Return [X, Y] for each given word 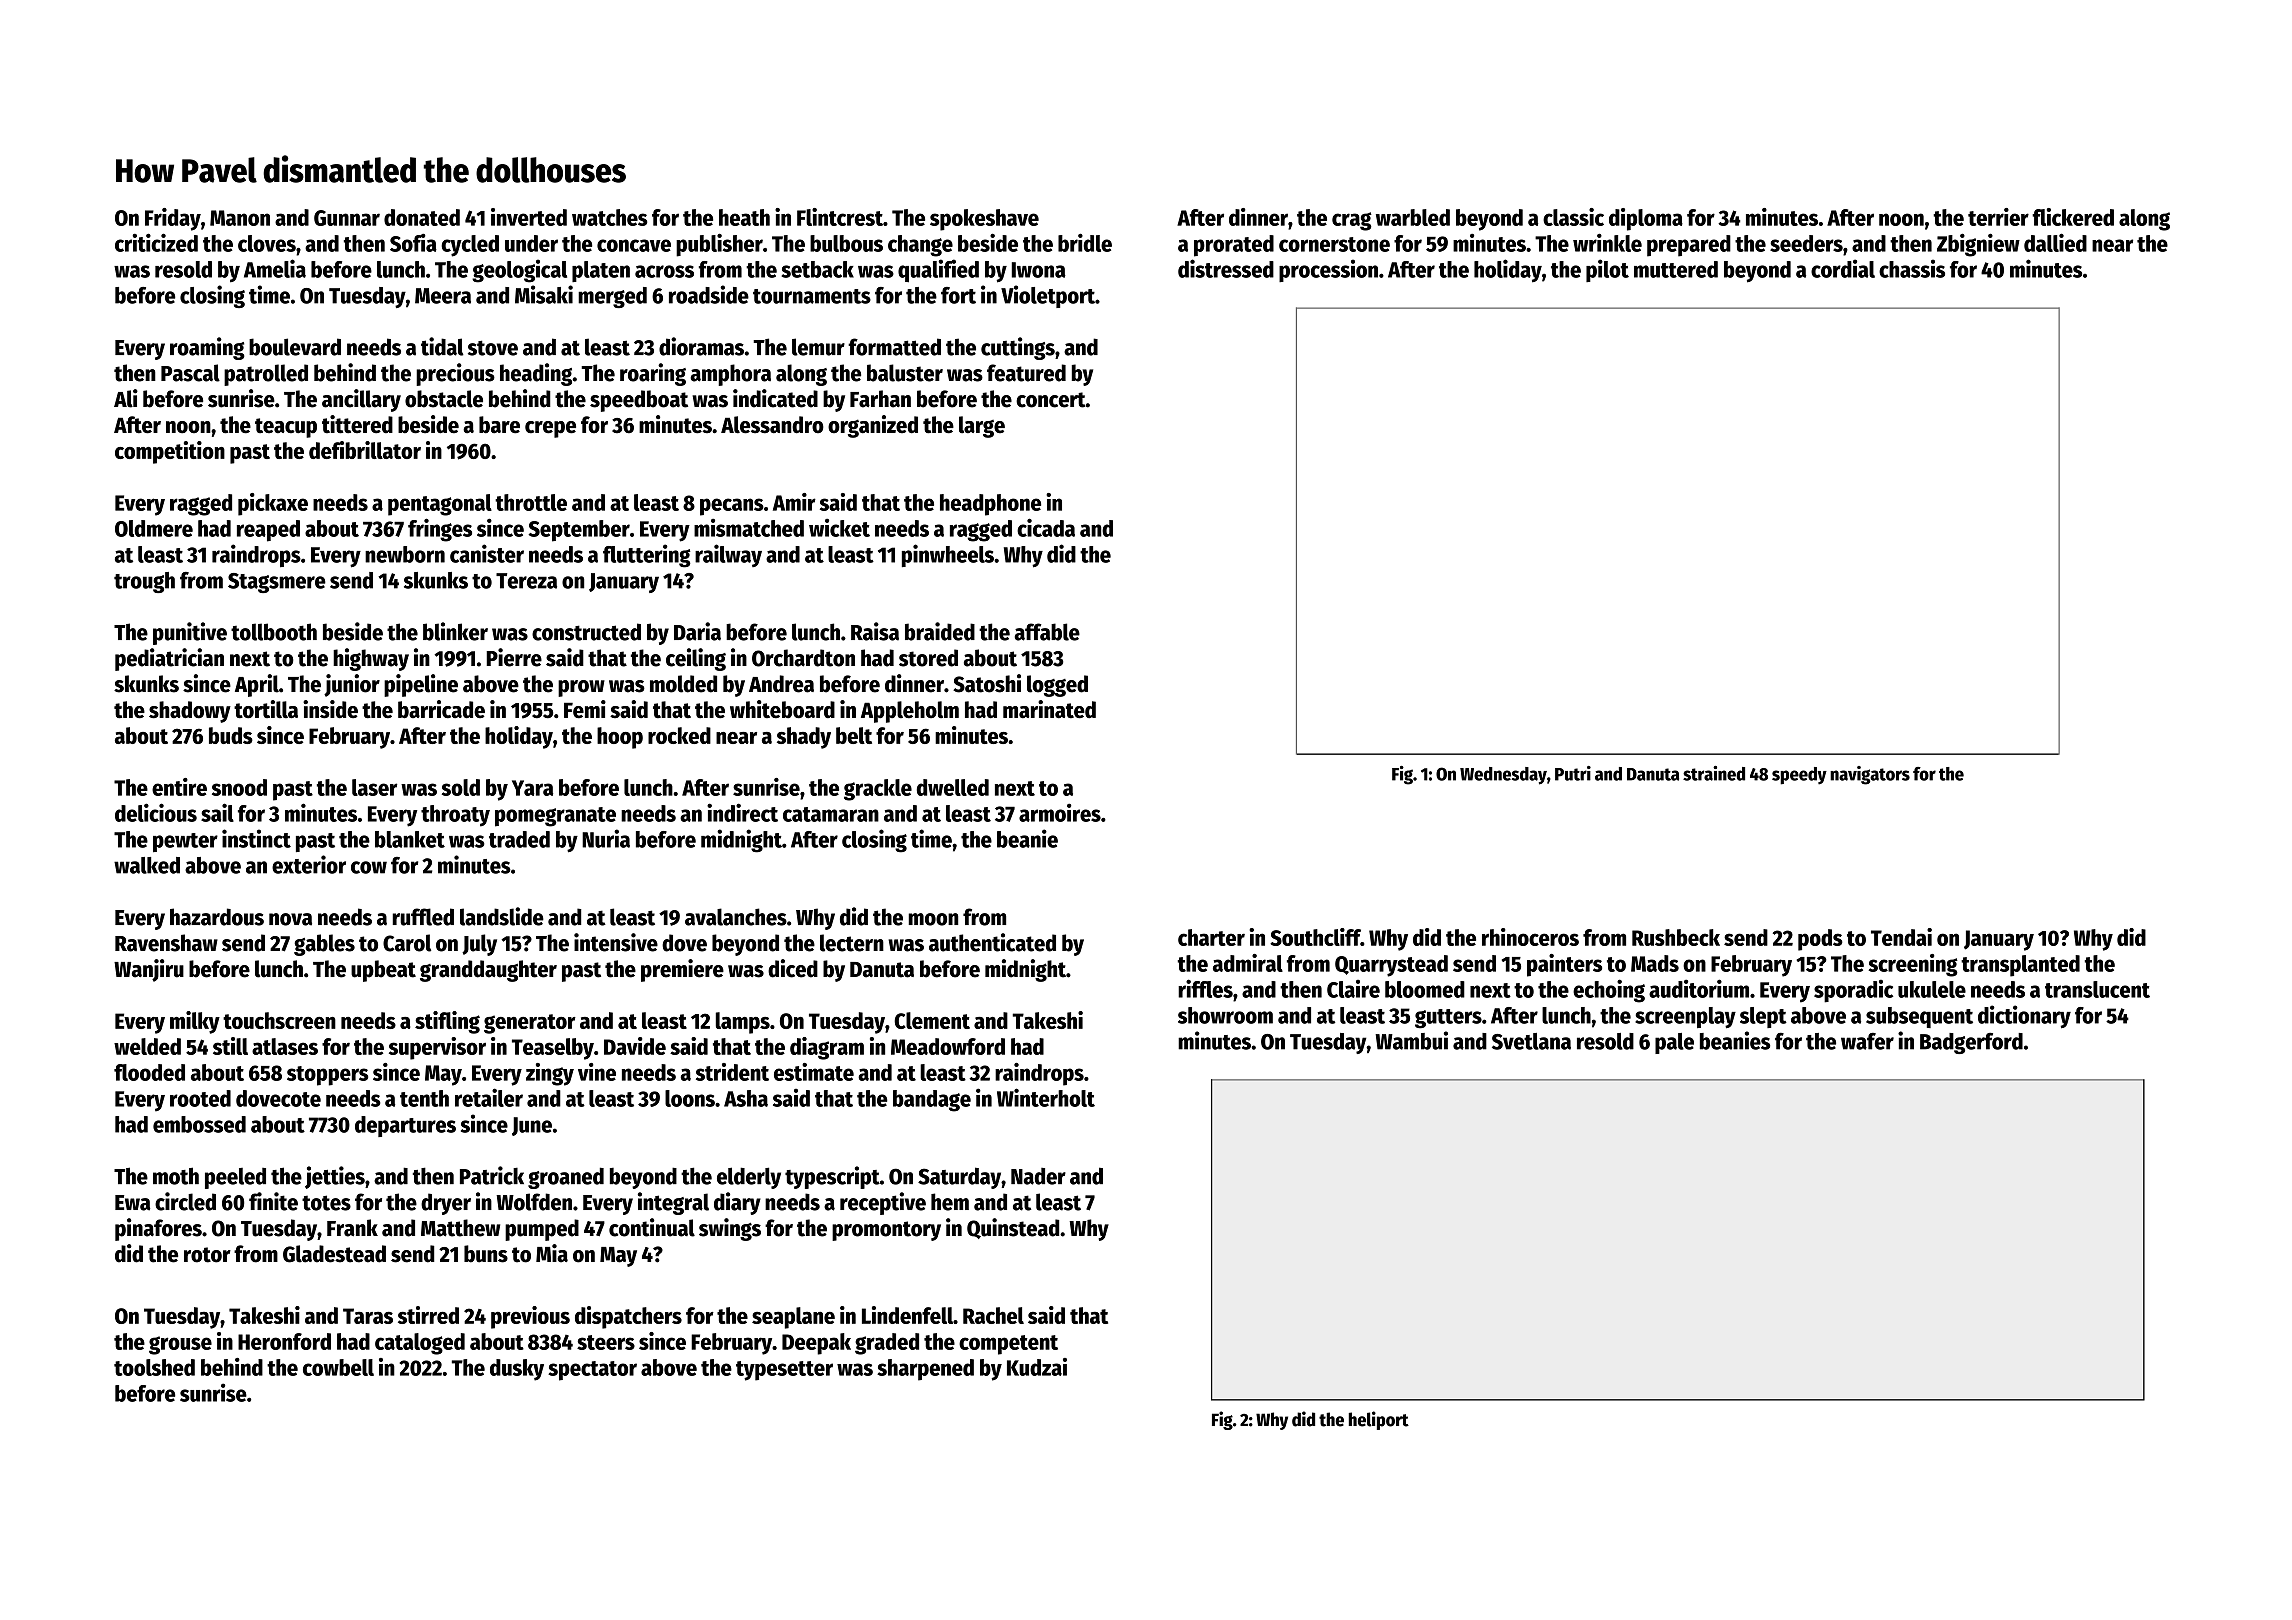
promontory [886, 1231]
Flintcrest [840, 217]
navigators [1870, 775]
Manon [240, 218]
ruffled [423, 917]
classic [1573, 217]
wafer [1867, 1041]
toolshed [154, 1367]
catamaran [831, 814]
